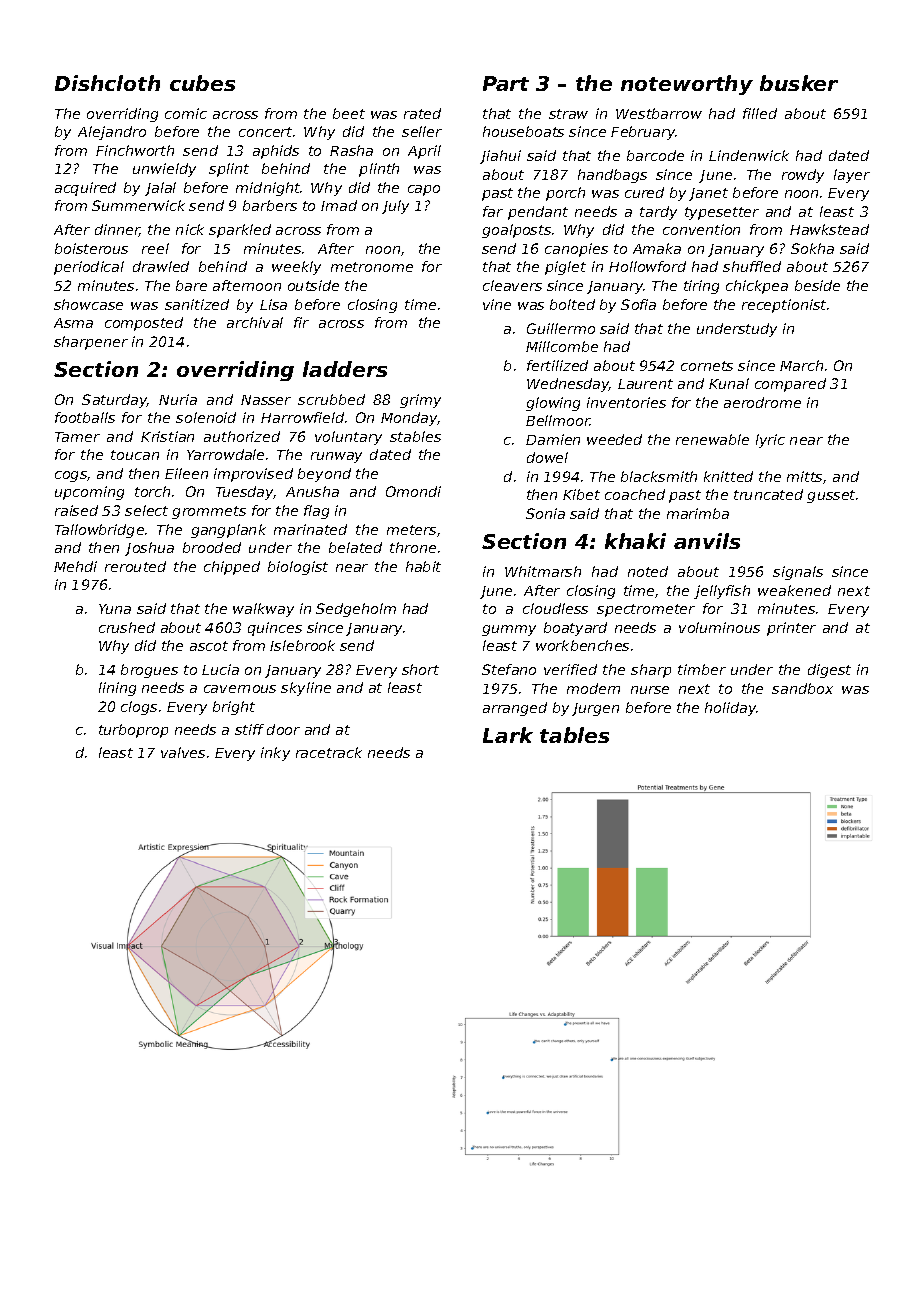  Describe the element at coordinates (802, 688) in the screenshot. I see `sandbox` at that location.
